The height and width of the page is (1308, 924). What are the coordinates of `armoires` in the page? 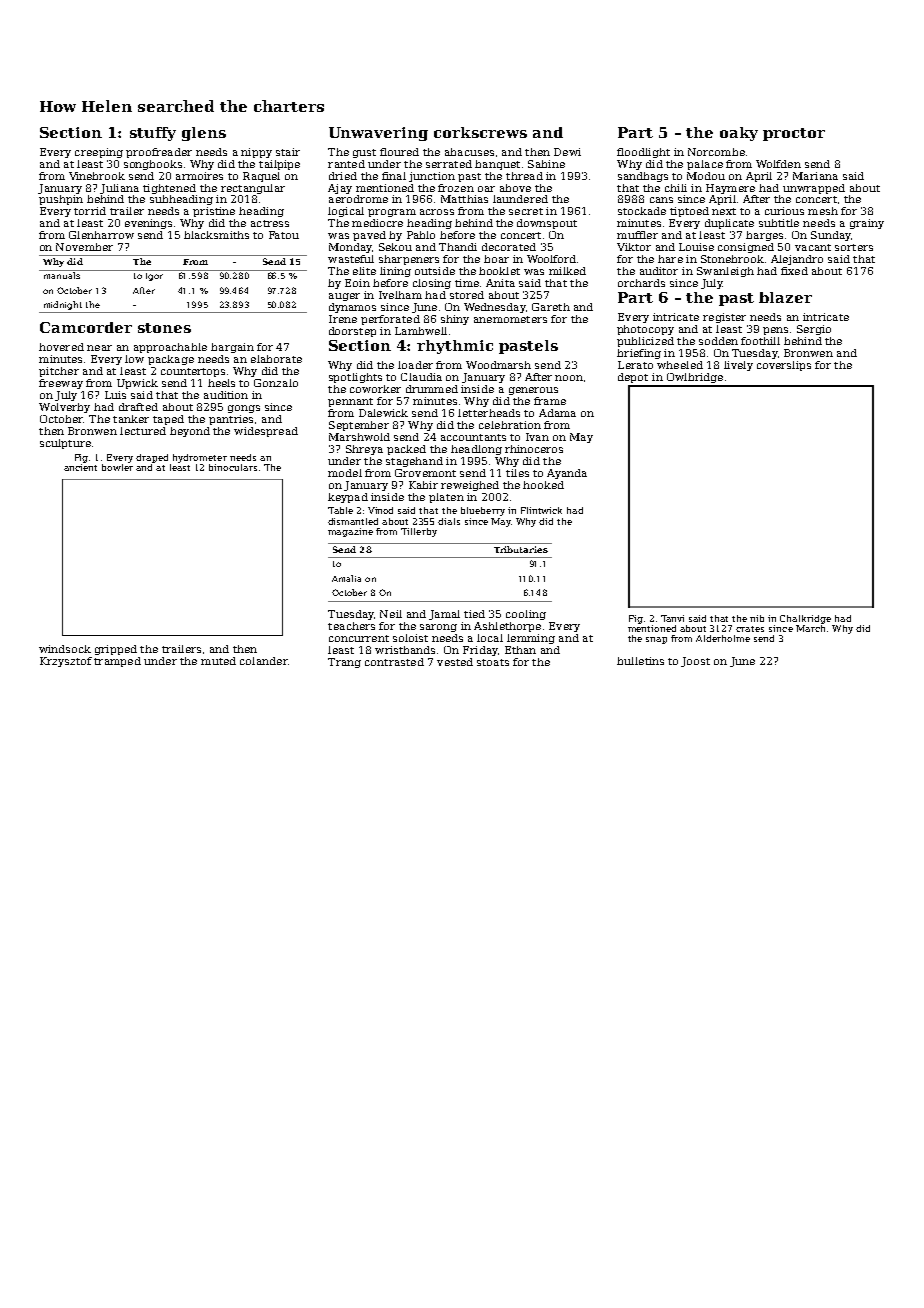 It's located at (199, 176).
